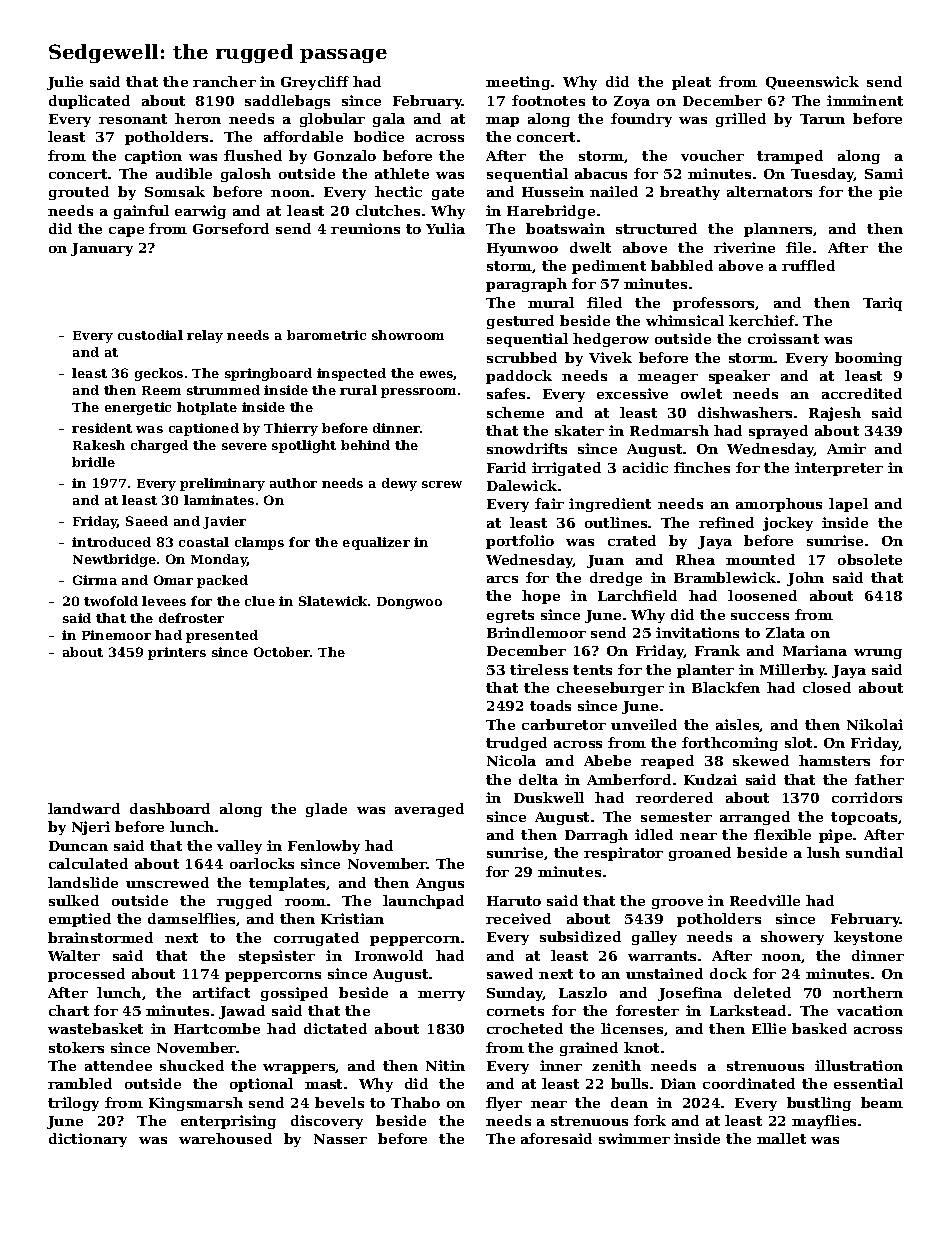  I want to click on Queenswick, so click(812, 83).
